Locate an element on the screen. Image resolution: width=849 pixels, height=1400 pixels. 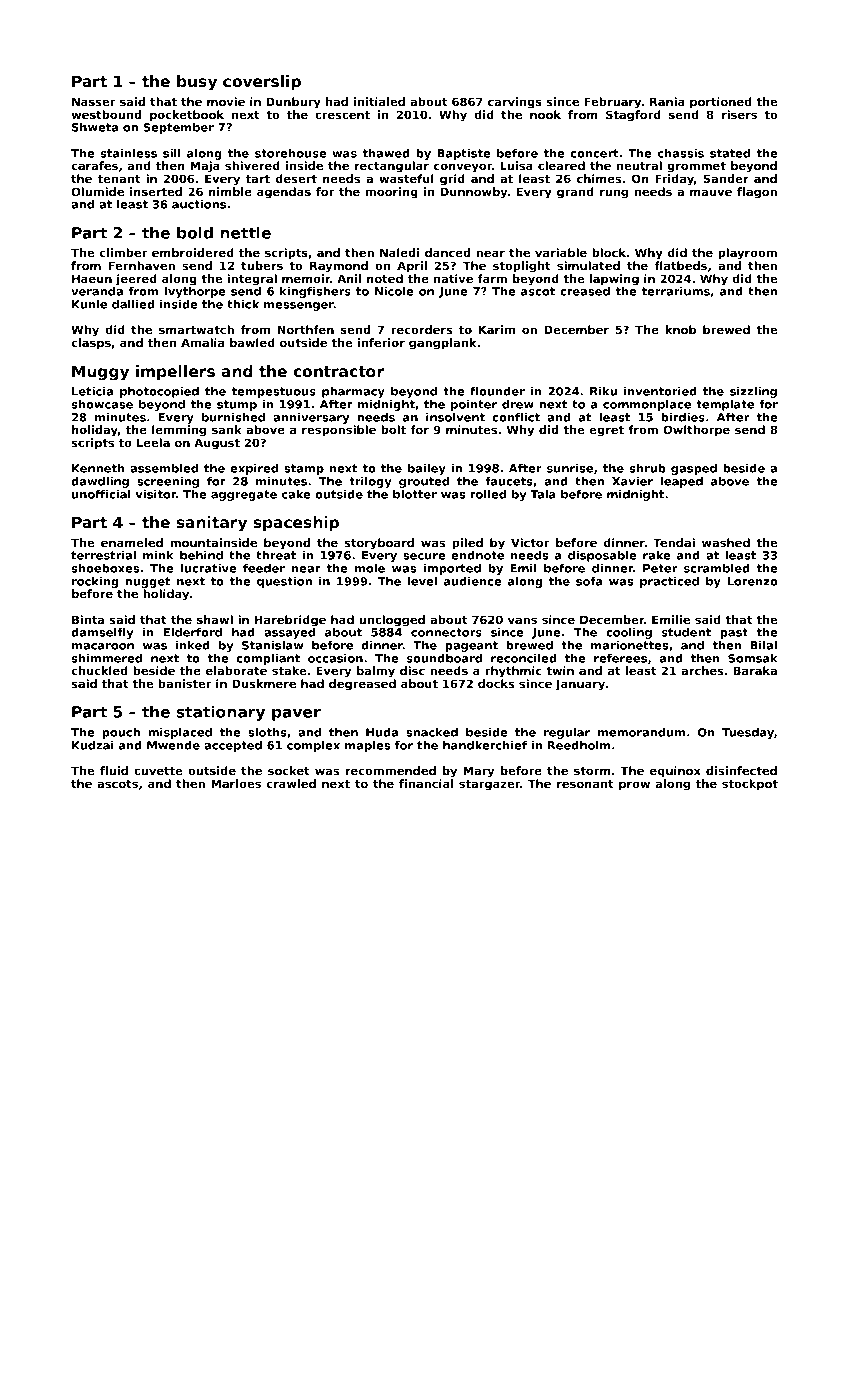
spaceship is located at coordinates (296, 523).
